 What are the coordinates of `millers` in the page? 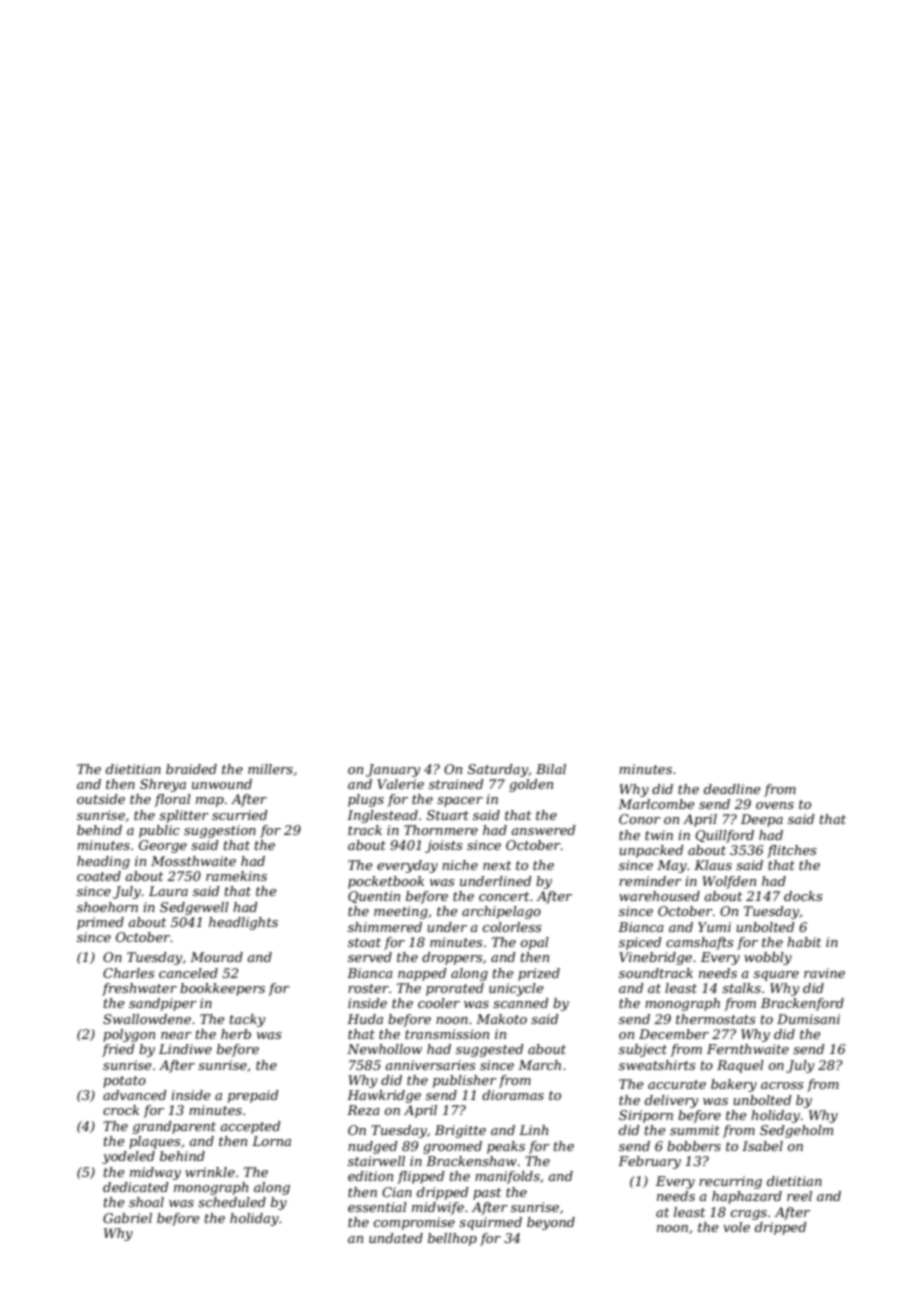 It's located at (270, 769).
